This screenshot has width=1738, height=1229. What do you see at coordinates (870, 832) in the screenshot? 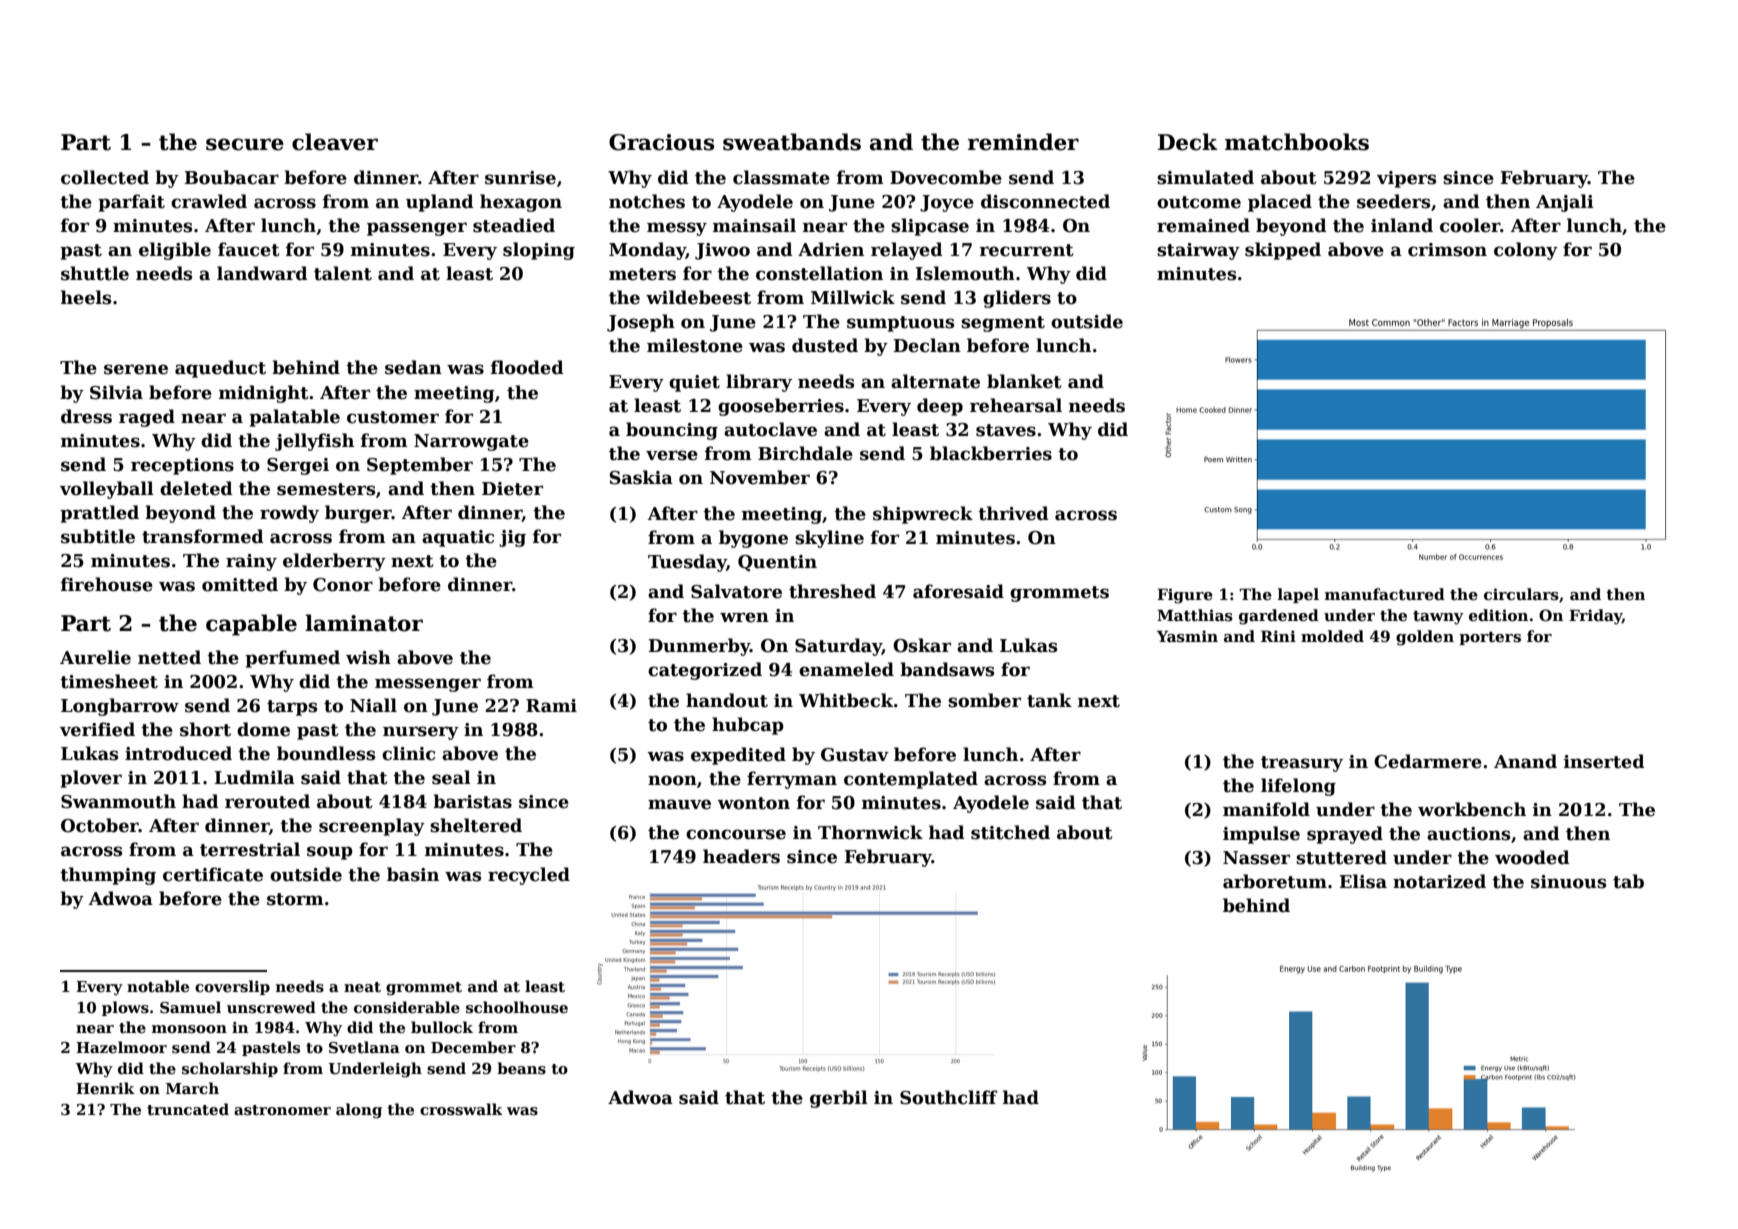
I see `Thornwick` at bounding box center [870, 832].
